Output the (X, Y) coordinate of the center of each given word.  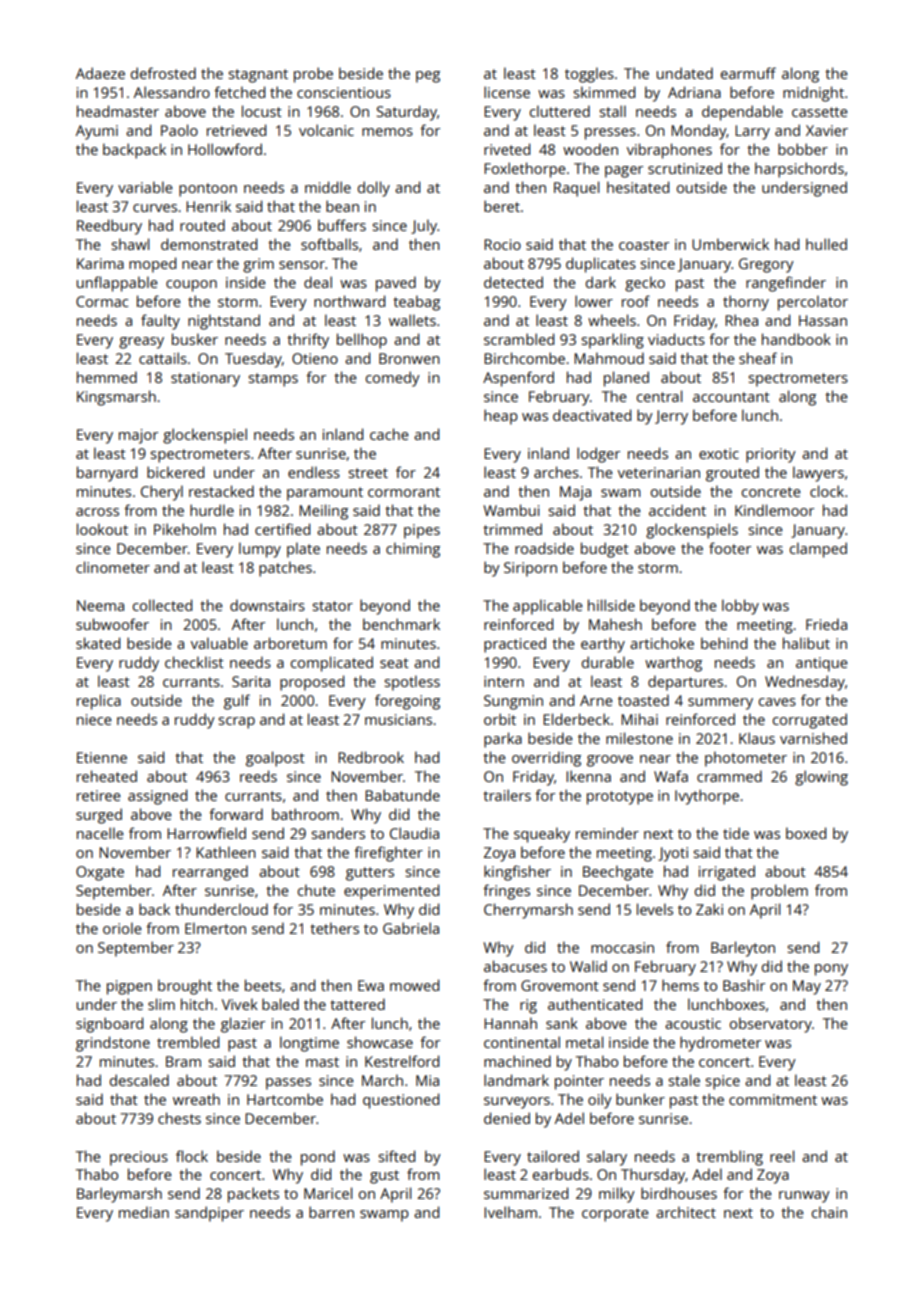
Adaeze (100, 73)
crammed (729, 776)
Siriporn (530, 569)
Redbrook (371, 757)
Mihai (639, 719)
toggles (589, 75)
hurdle (212, 510)
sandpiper (209, 1214)
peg (428, 77)
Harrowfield (206, 833)
